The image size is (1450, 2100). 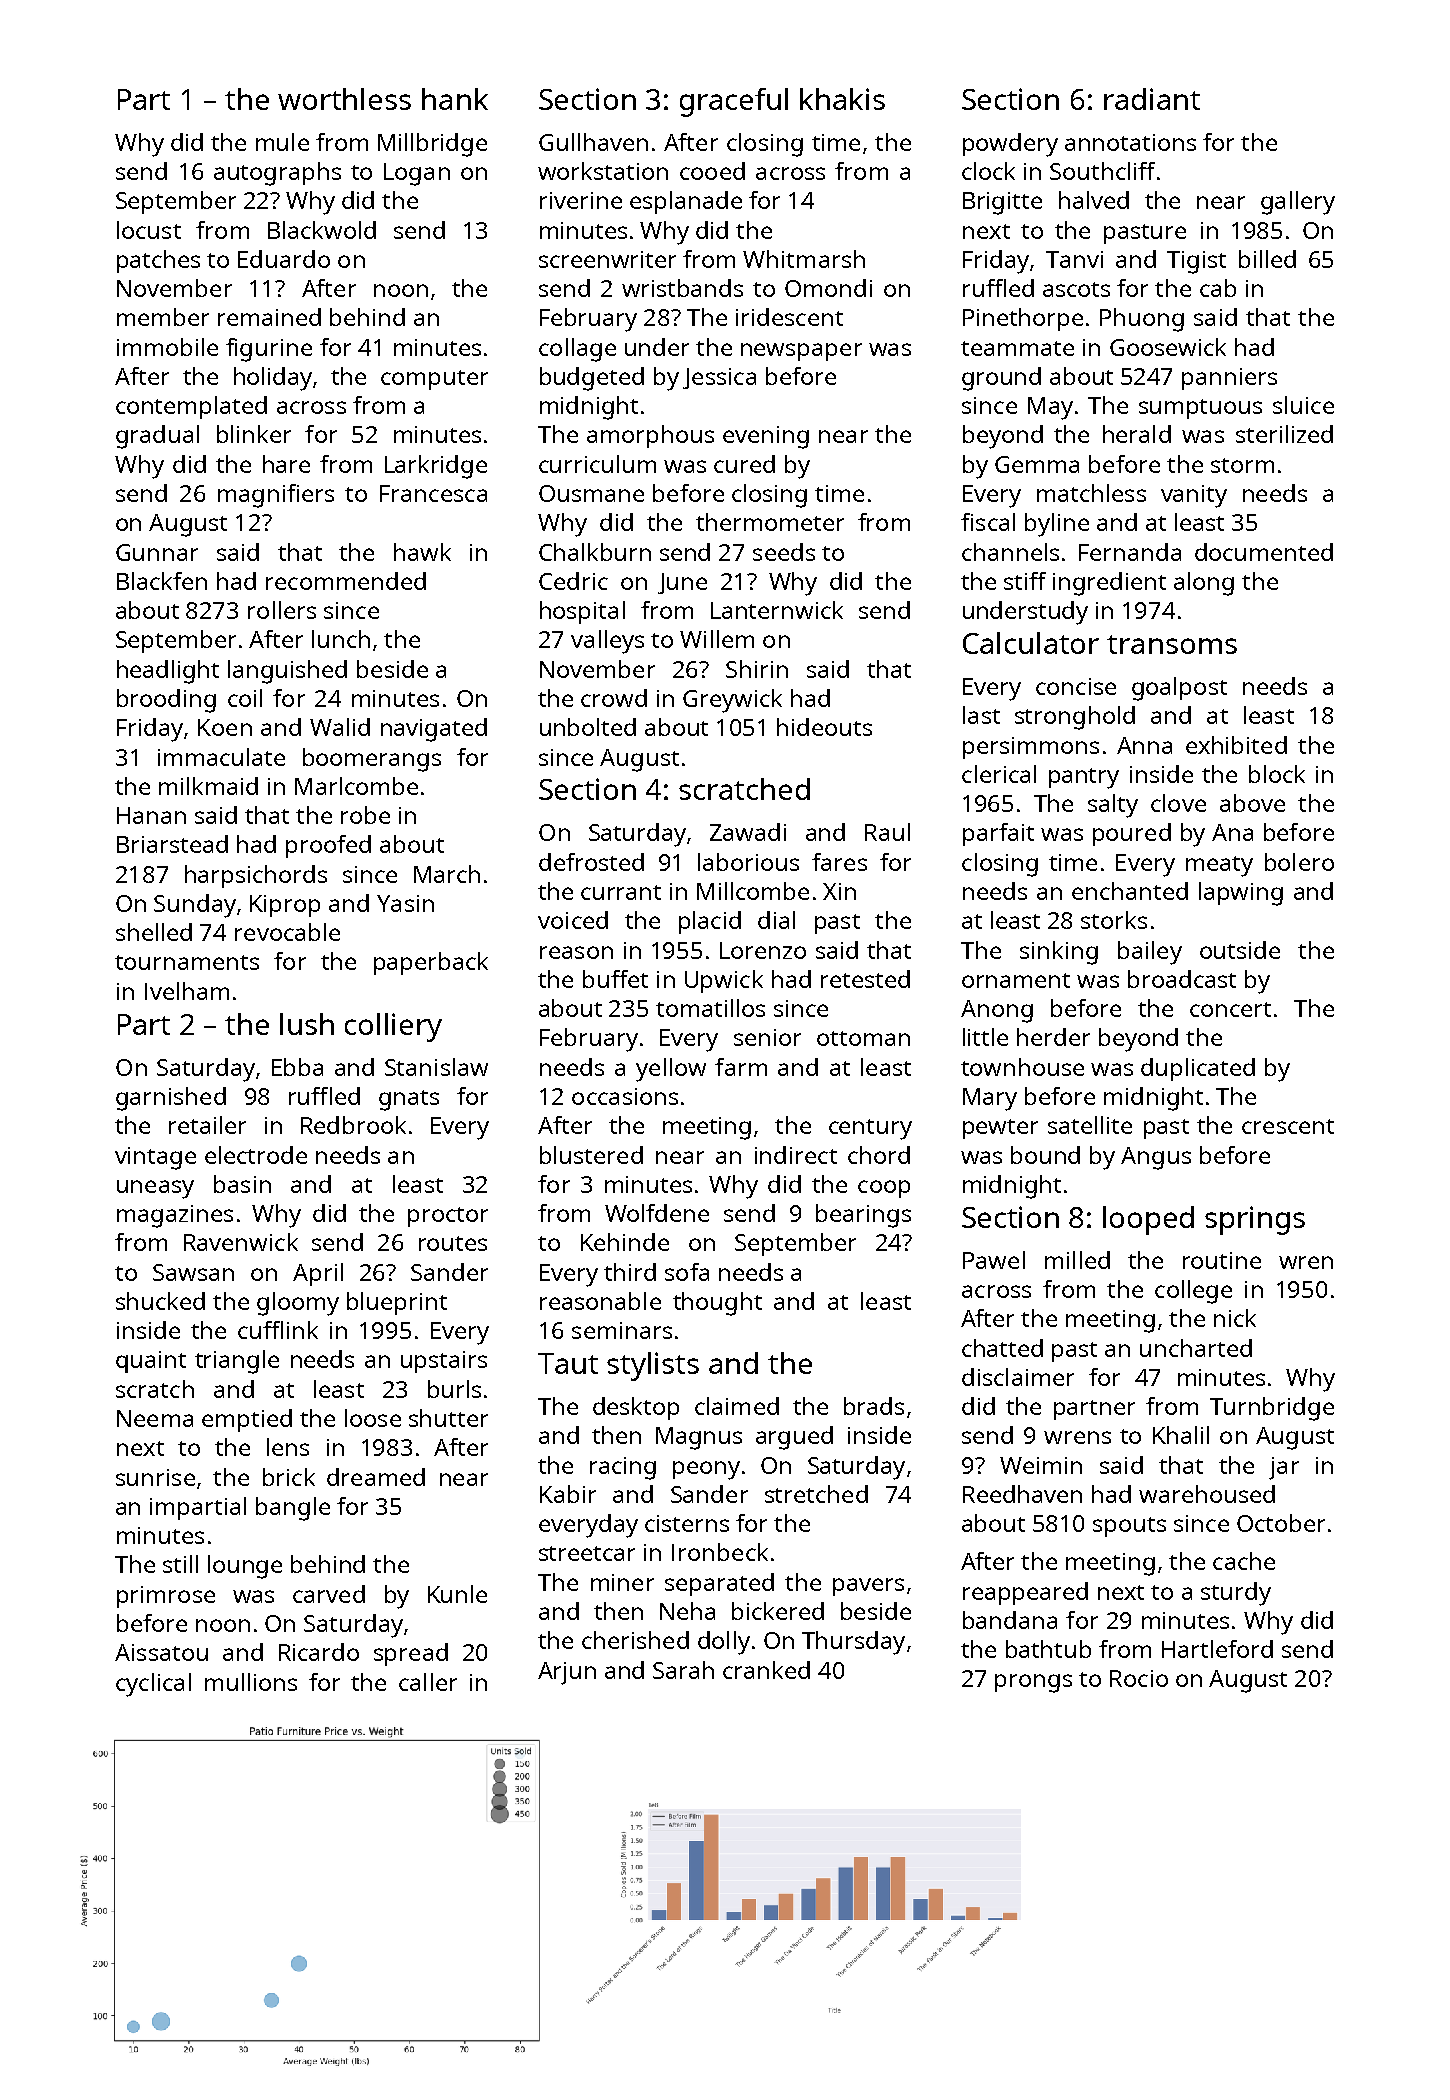 What do you see at coordinates (734, 102) in the screenshot?
I see `graceful` at bounding box center [734, 102].
